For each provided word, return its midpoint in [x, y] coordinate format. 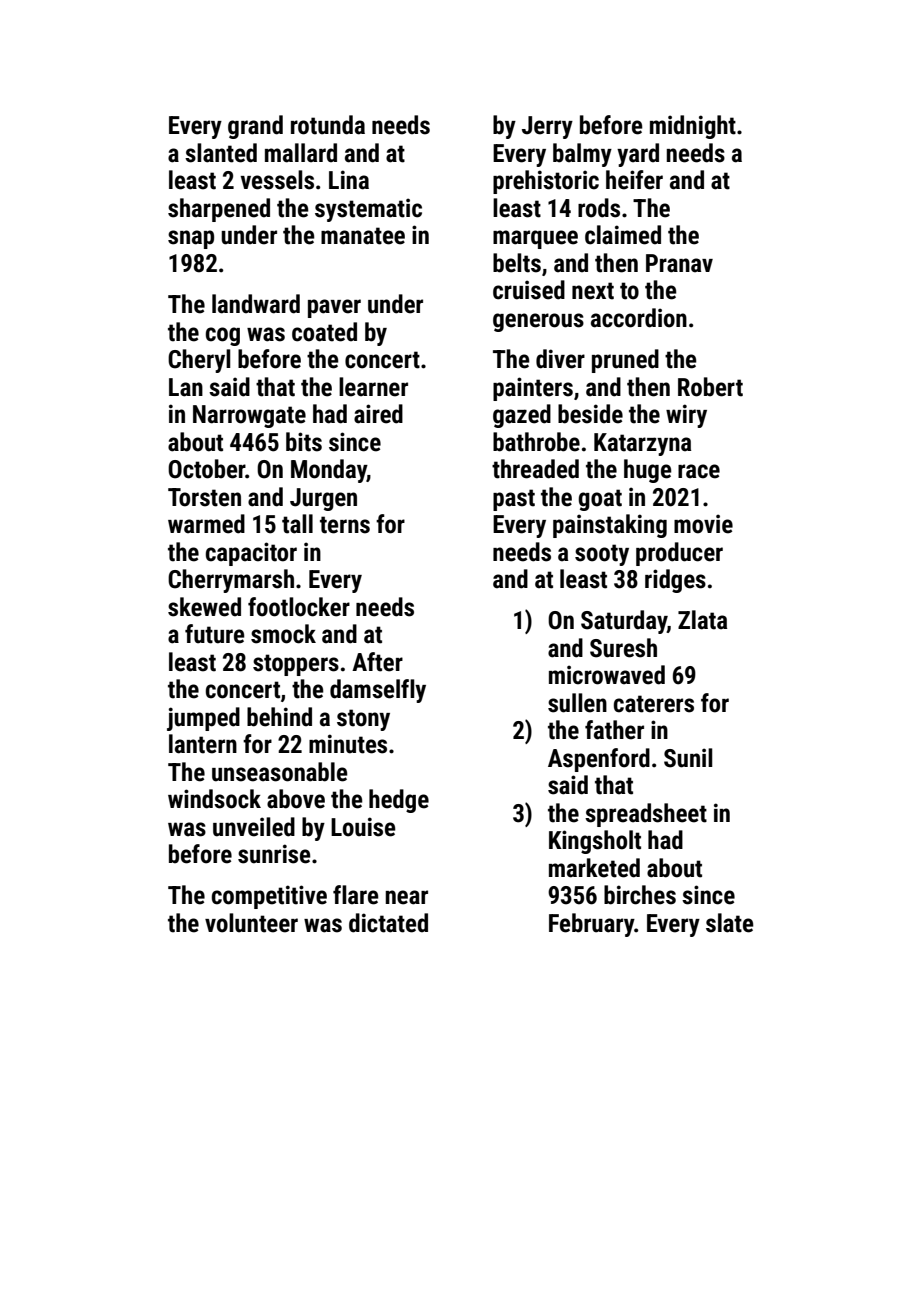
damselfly [378, 691]
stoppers [296, 665]
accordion [639, 318]
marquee [535, 239]
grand [255, 127]
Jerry [547, 127]
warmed [206, 524]
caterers [654, 704]
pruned [625, 361]
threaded [535, 469]
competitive [269, 897]
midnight [693, 127]
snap [191, 239]
